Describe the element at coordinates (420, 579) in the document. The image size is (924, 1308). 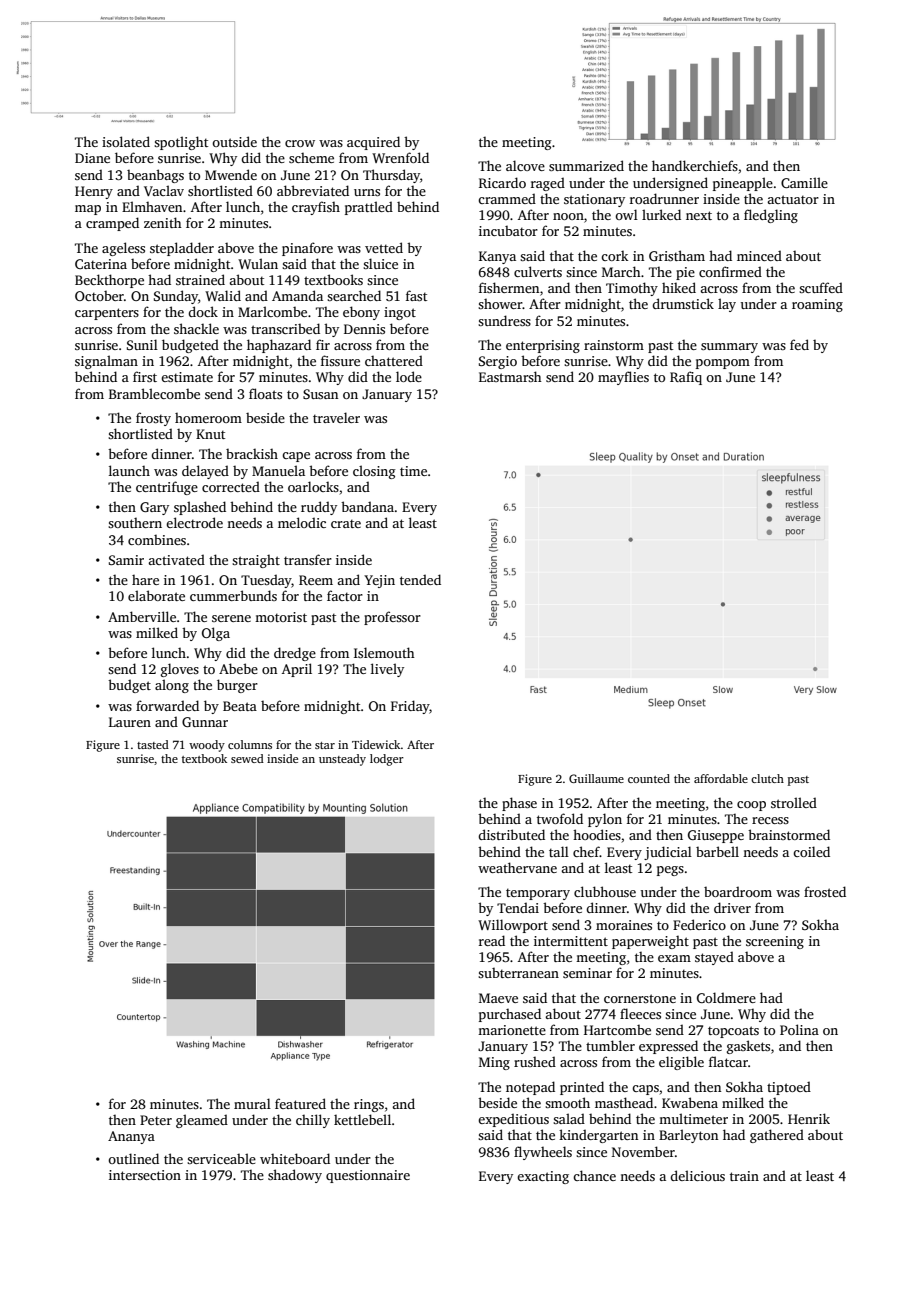
I see `tended` at that location.
